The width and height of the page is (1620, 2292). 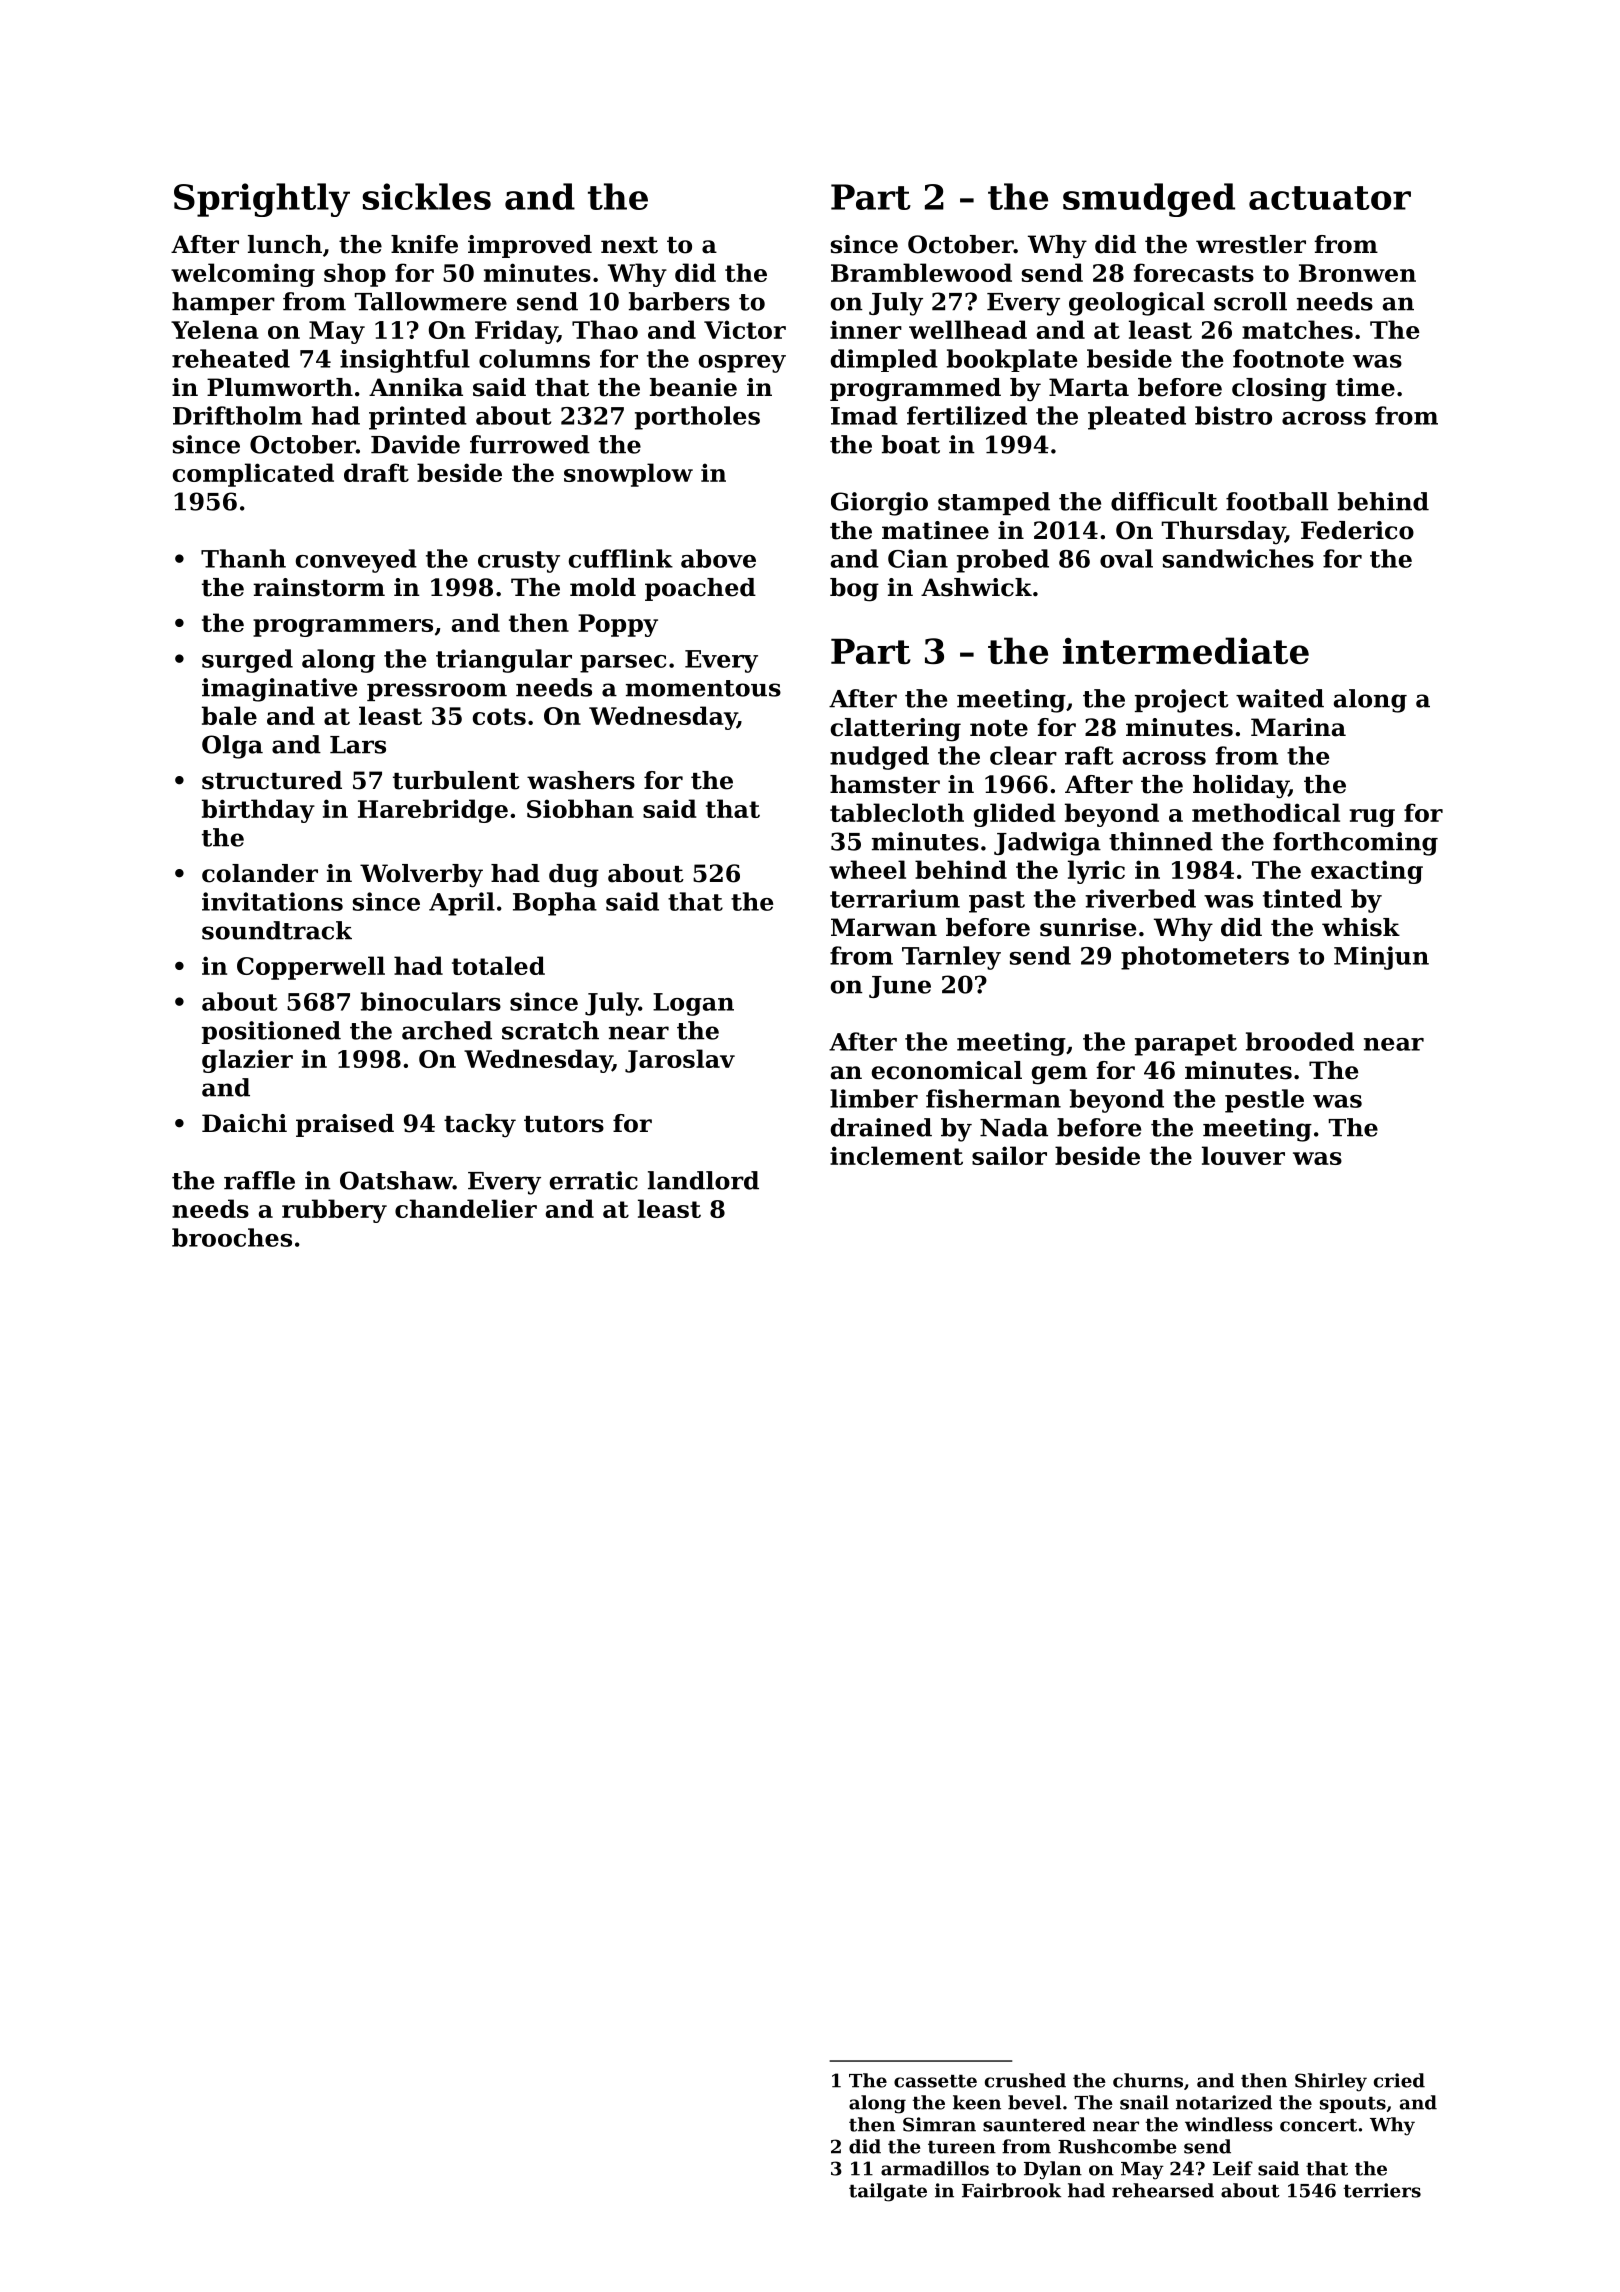 What do you see at coordinates (1238, 558) in the page?
I see `sandwiches` at bounding box center [1238, 558].
